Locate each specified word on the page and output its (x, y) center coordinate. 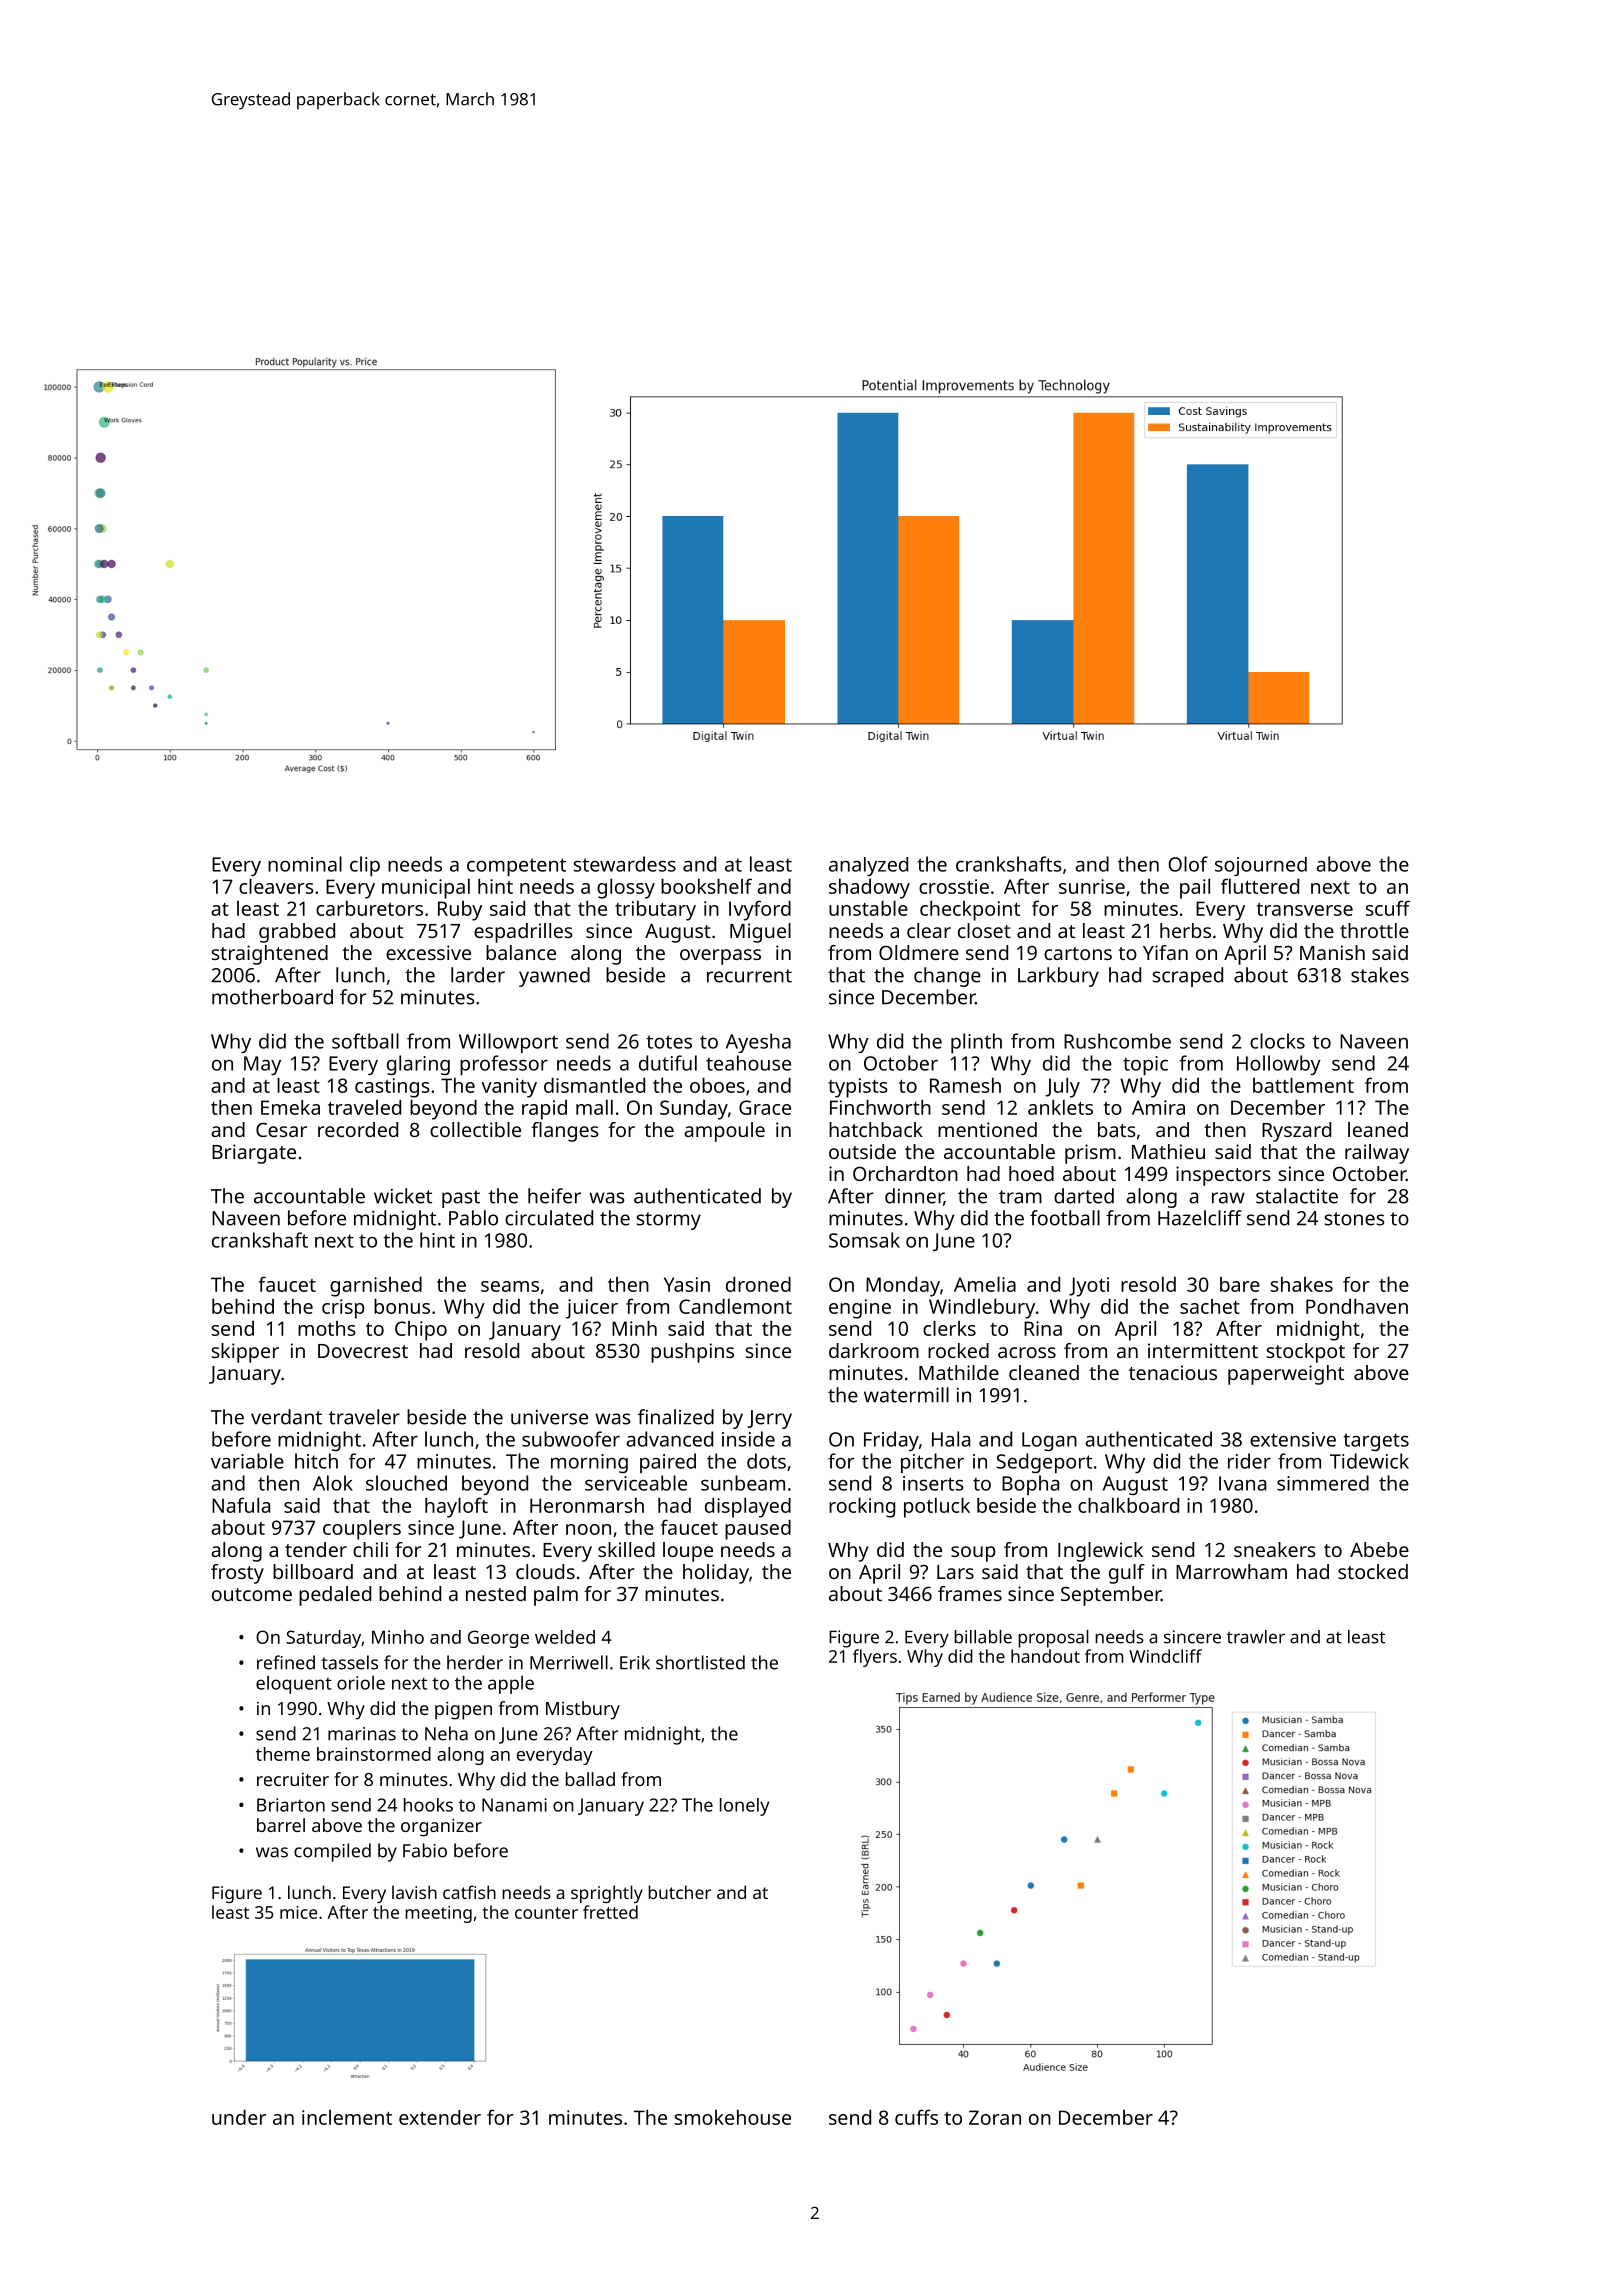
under (239, 2117)
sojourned (1261, 866)
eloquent (294, 1684)
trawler (1256, 1637)
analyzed (868, 866)
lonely (744, 1807)
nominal (305, 864)
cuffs (916, 2117)
